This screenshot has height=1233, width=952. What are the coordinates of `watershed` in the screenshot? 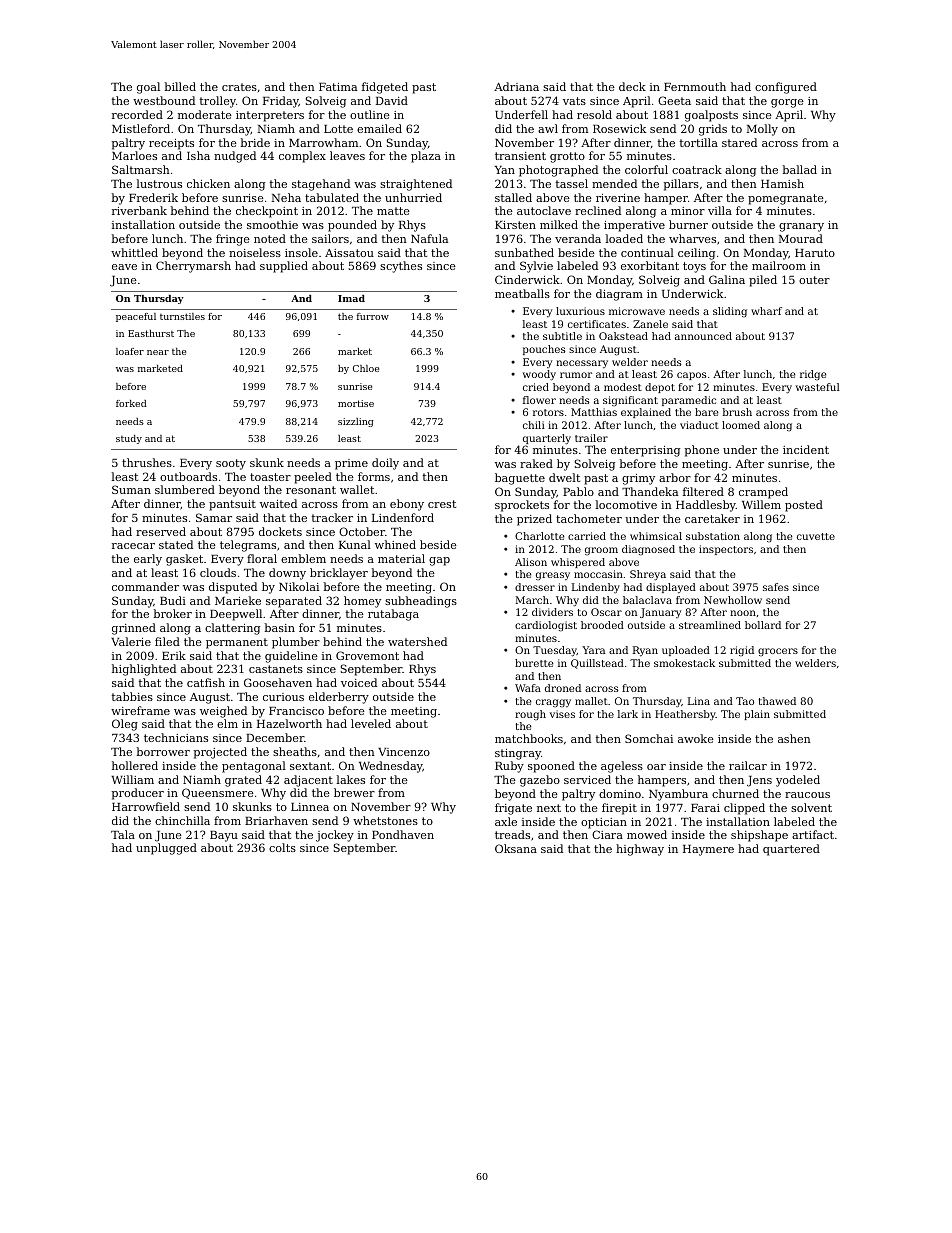 It's located at (417, 641).
